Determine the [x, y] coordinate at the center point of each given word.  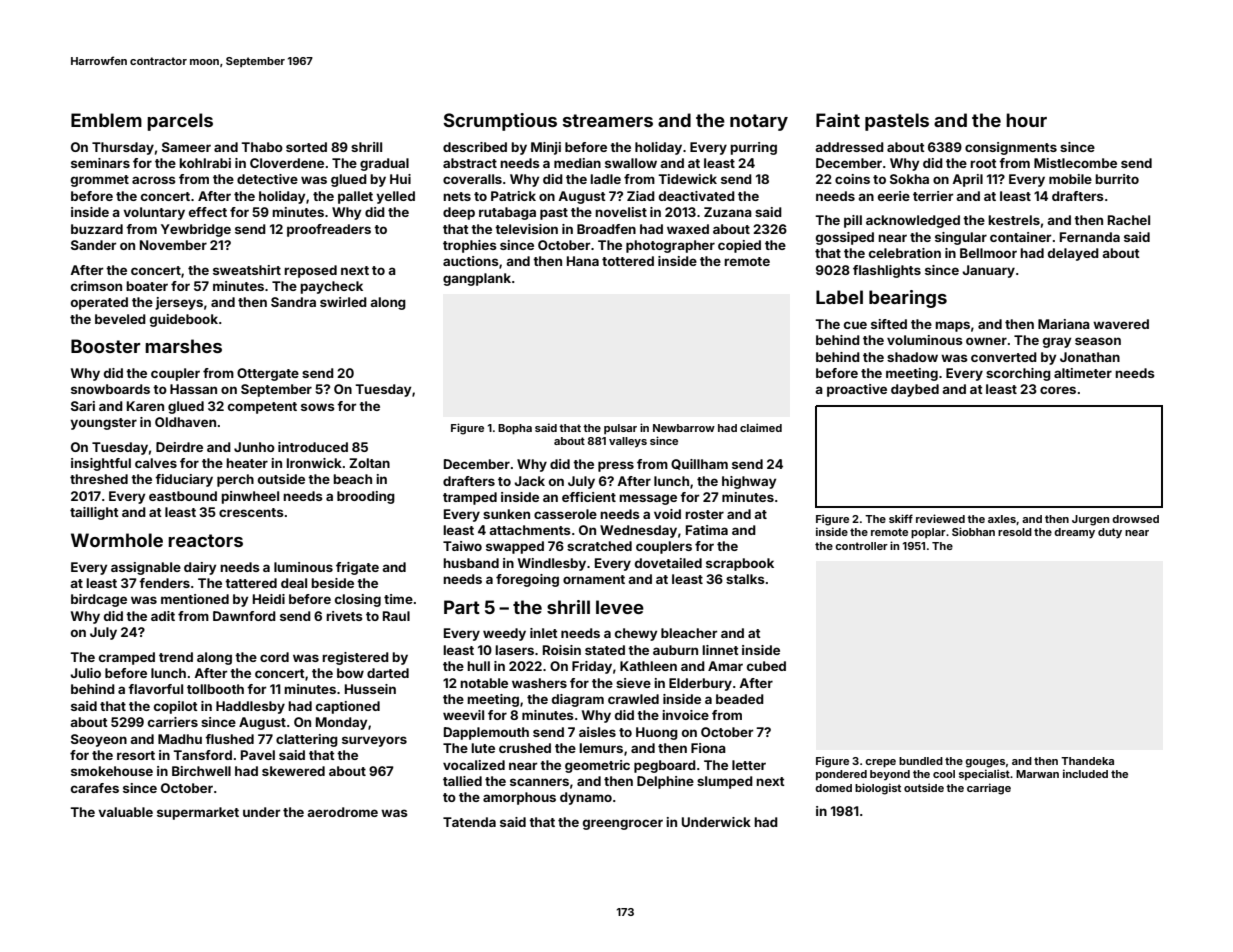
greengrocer [623, 824]
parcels [180, 122]
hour [1026, 120]
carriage [989, 789]
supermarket [198, 813]
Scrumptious [500, 122]
